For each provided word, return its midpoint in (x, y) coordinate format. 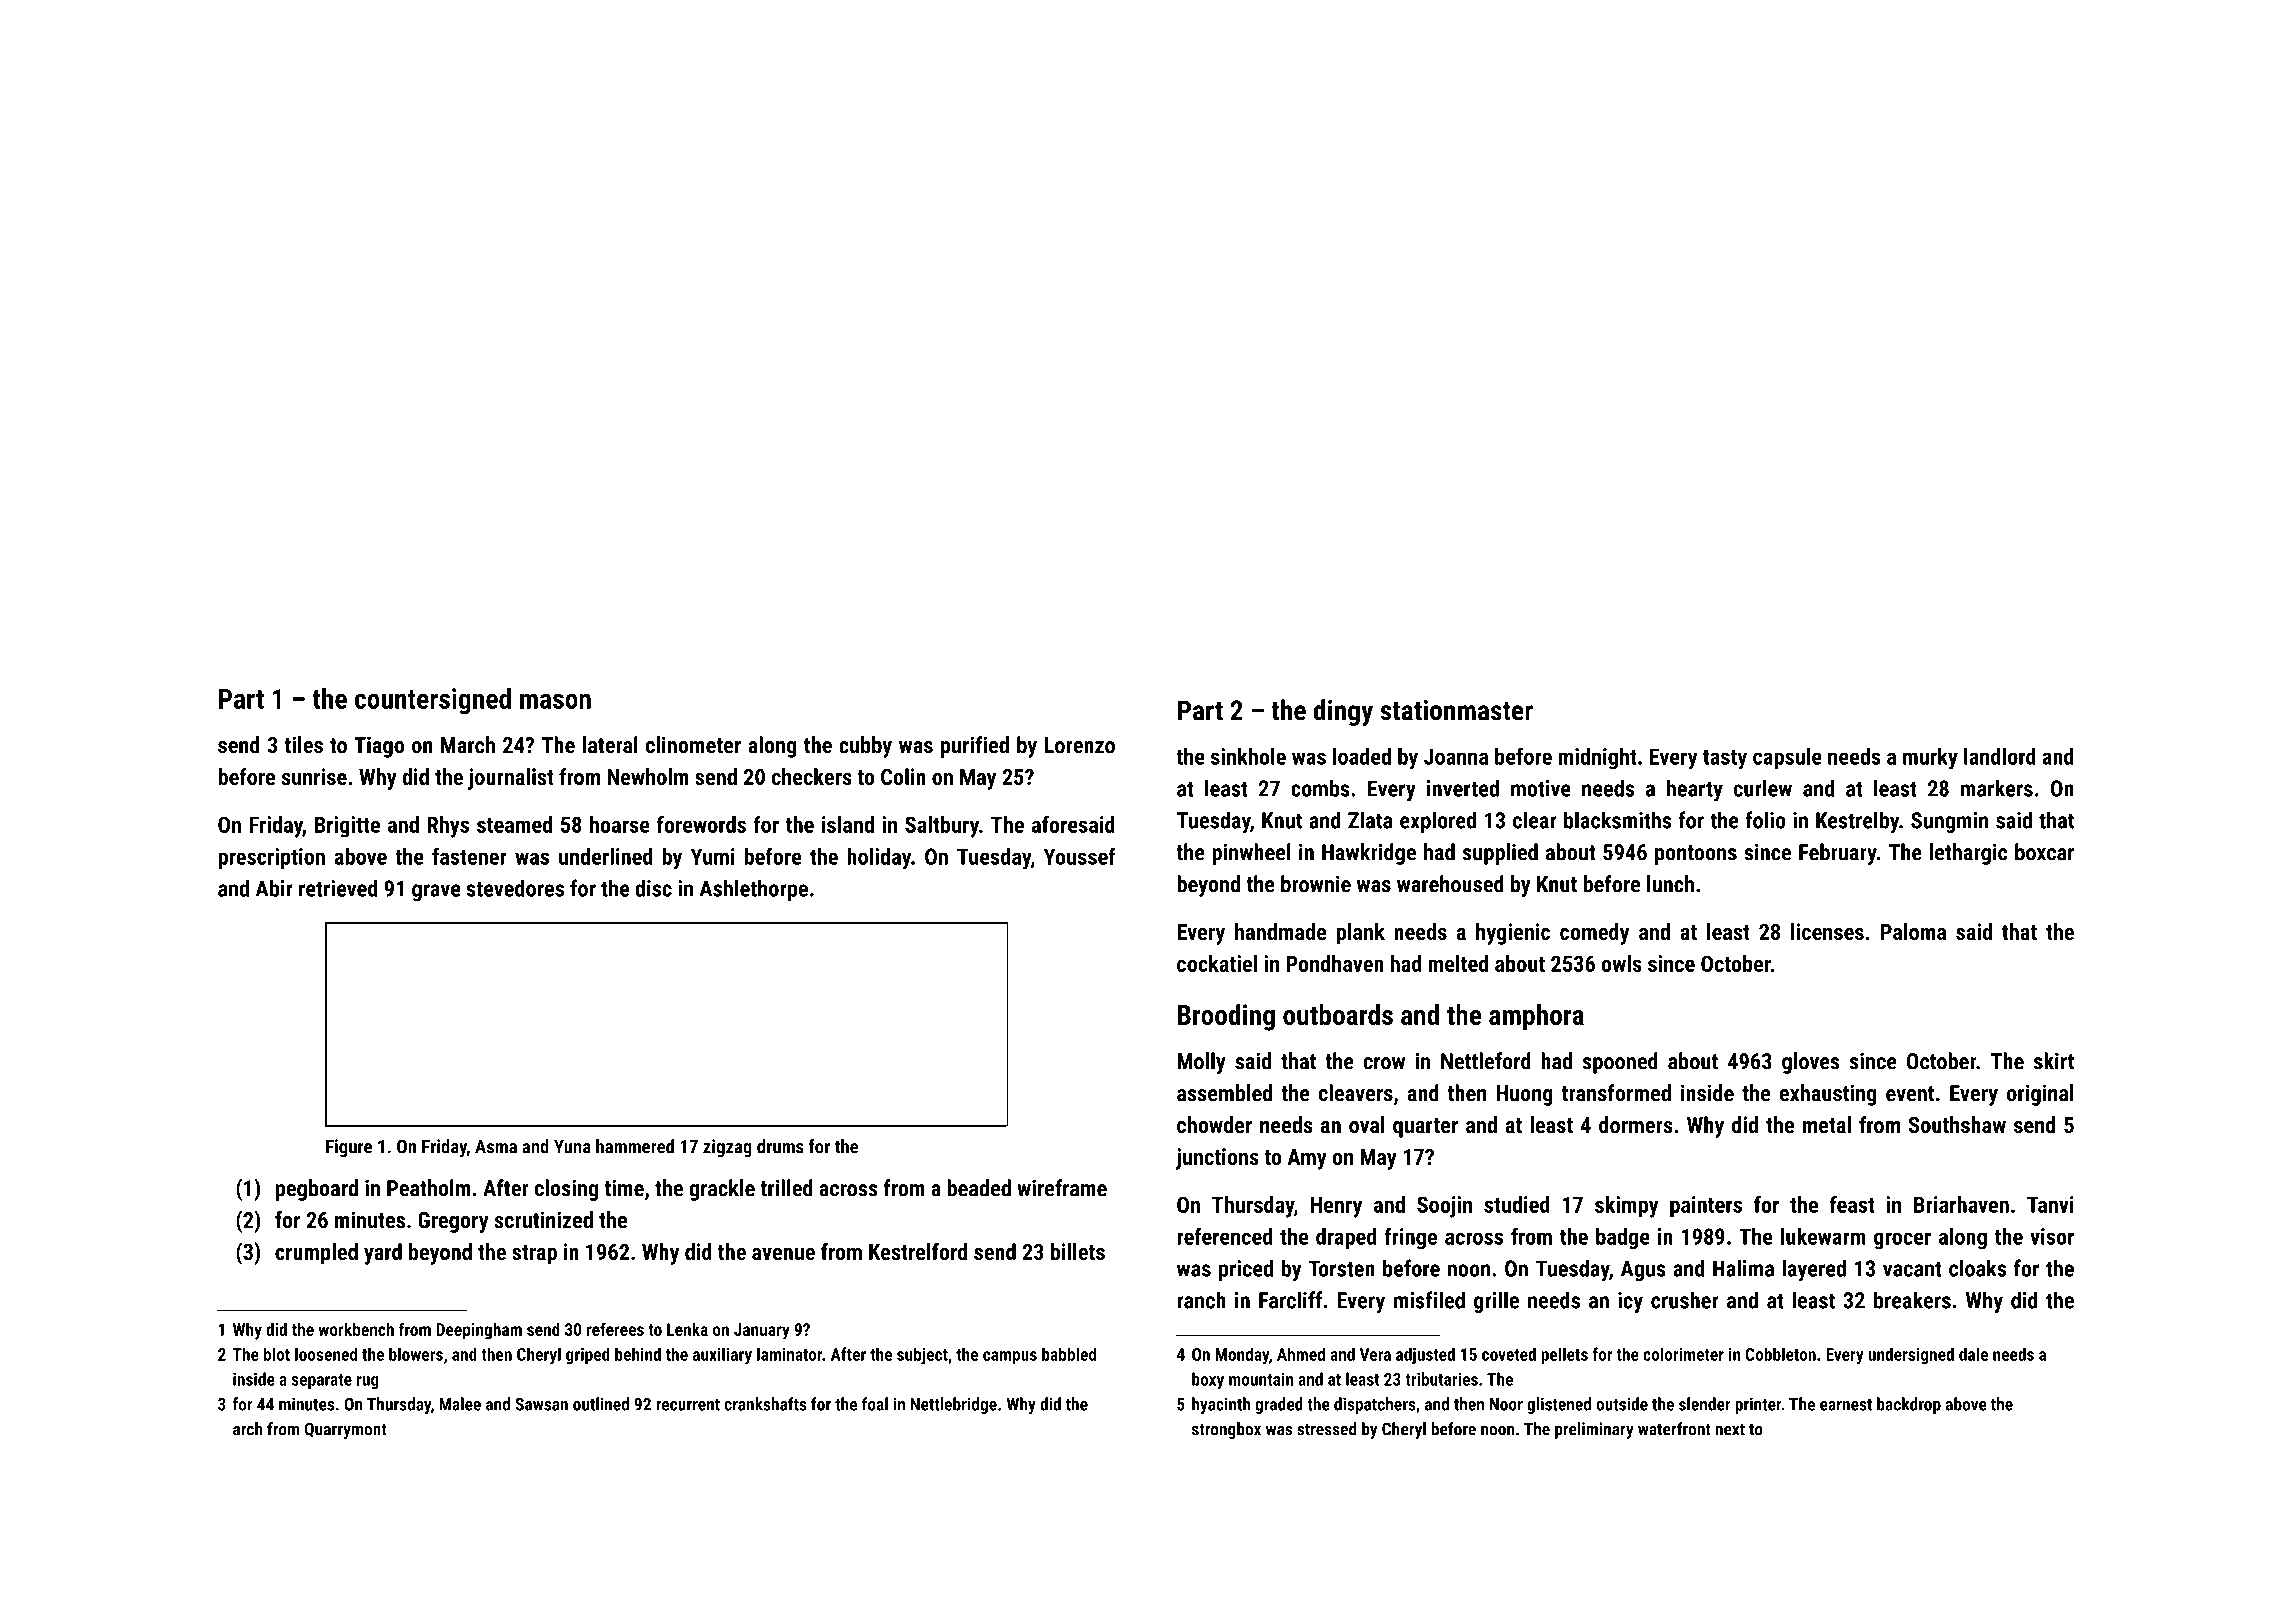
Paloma (1913, 931)
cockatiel (1217, 963)
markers (1997, 788)
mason (555, 701)
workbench (356, 1329)
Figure (349, 1148)
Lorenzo (1080, 745)
